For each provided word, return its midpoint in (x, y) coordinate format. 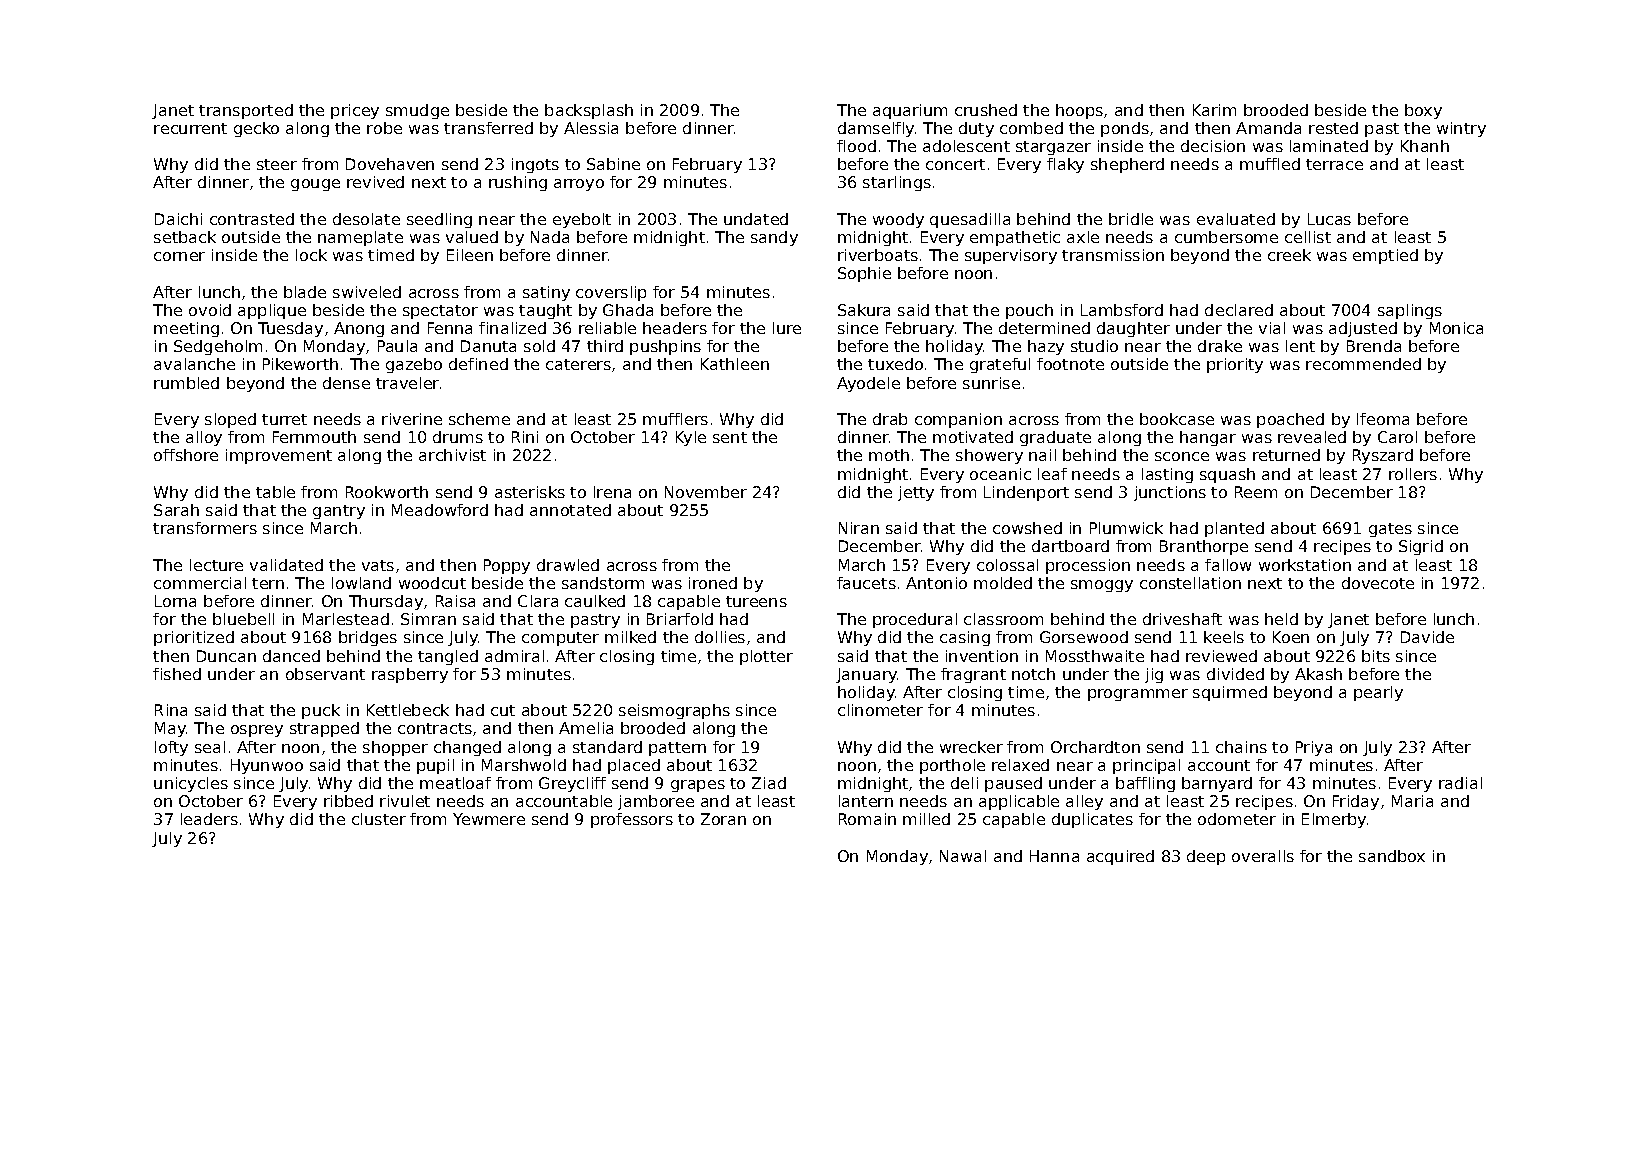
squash (1227, 475)
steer (277, 164)
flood (856, 146)
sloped (230, 420)
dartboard (1070, 546)
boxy (1423, 111)
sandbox (1392, 856)
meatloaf (455, 783)
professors (632, 820)
